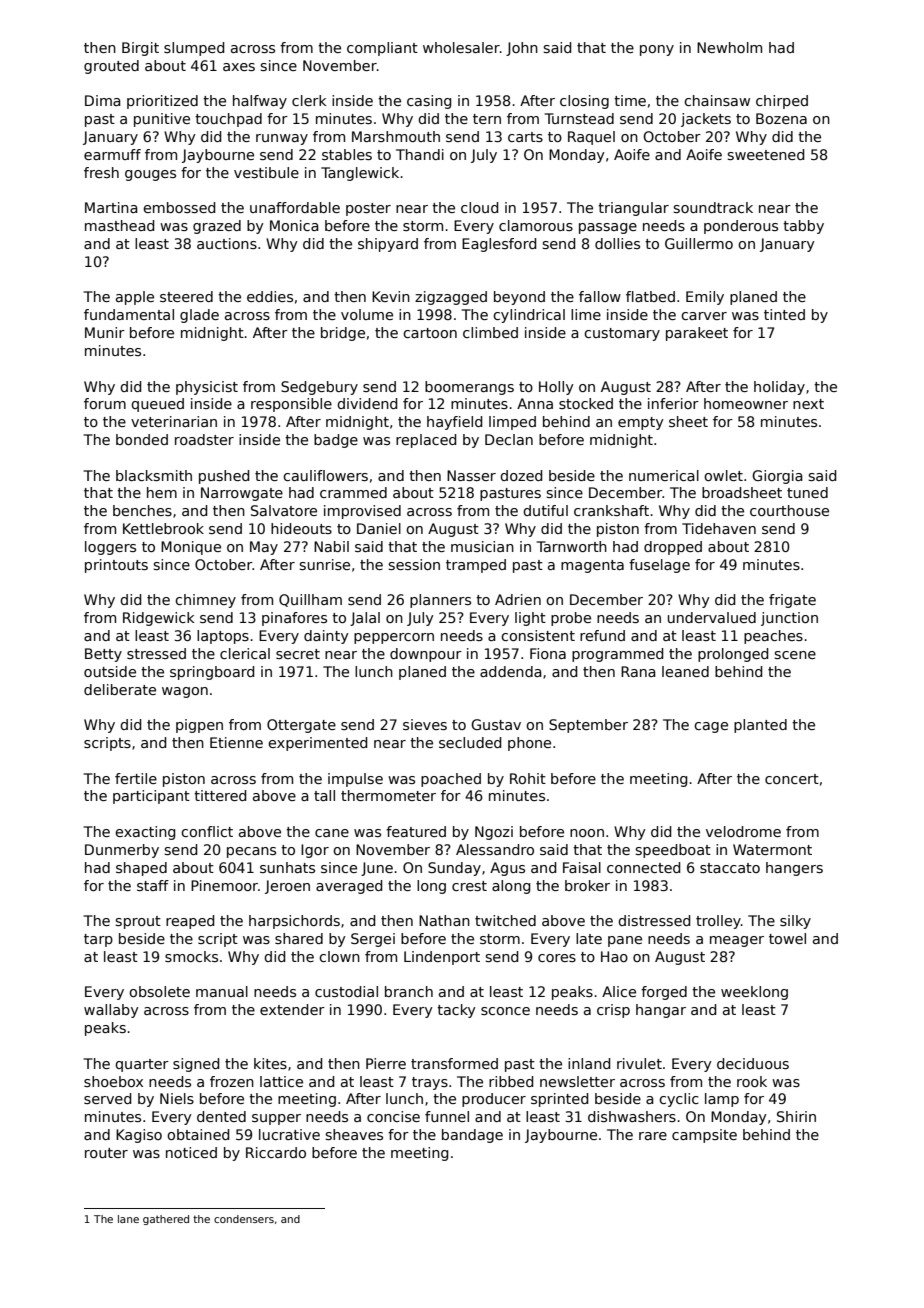  I want to click on sieves, so click(425, 724).
